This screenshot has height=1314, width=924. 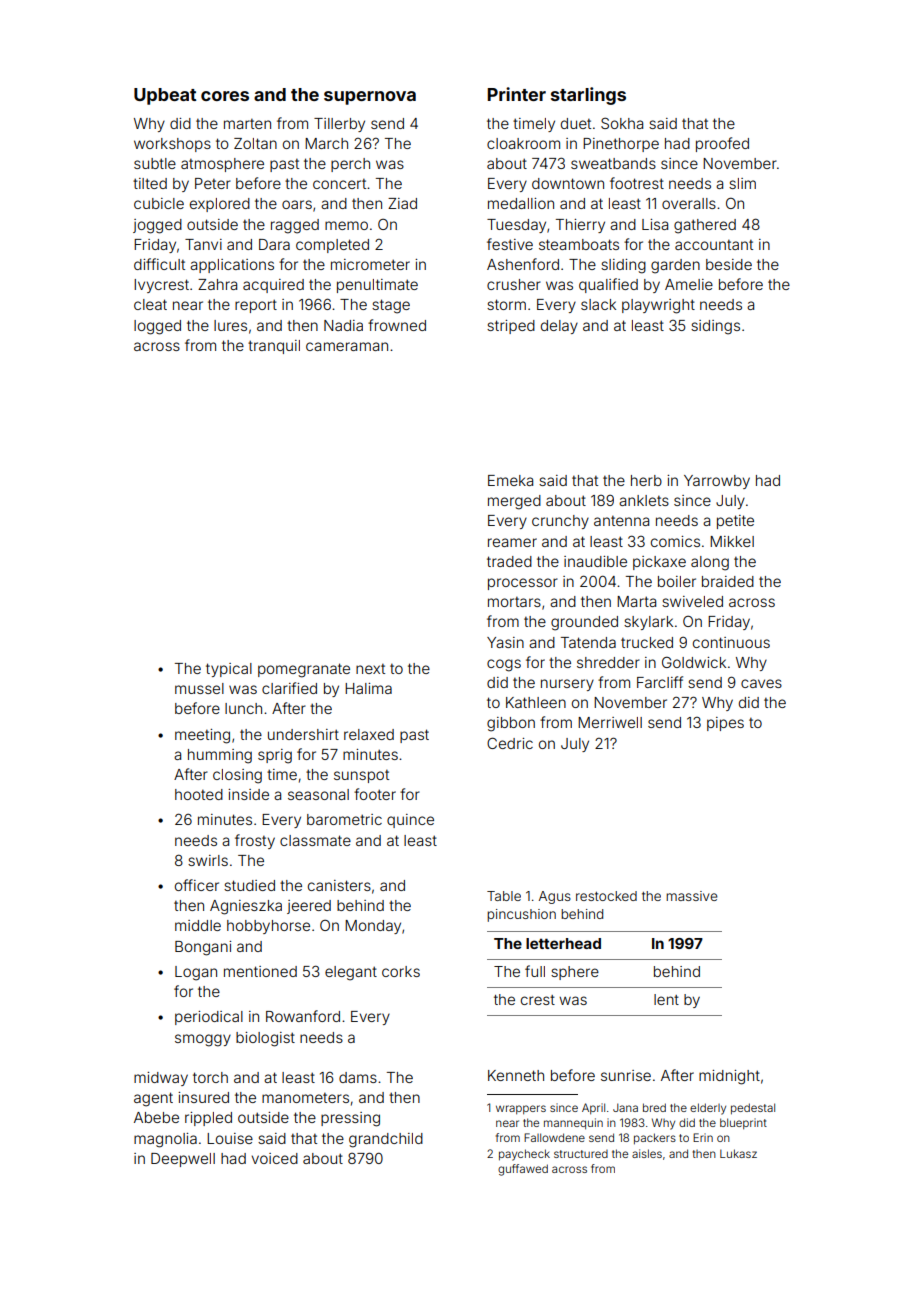 I want to click on Yarrowby, so click(x=717, y=482).
